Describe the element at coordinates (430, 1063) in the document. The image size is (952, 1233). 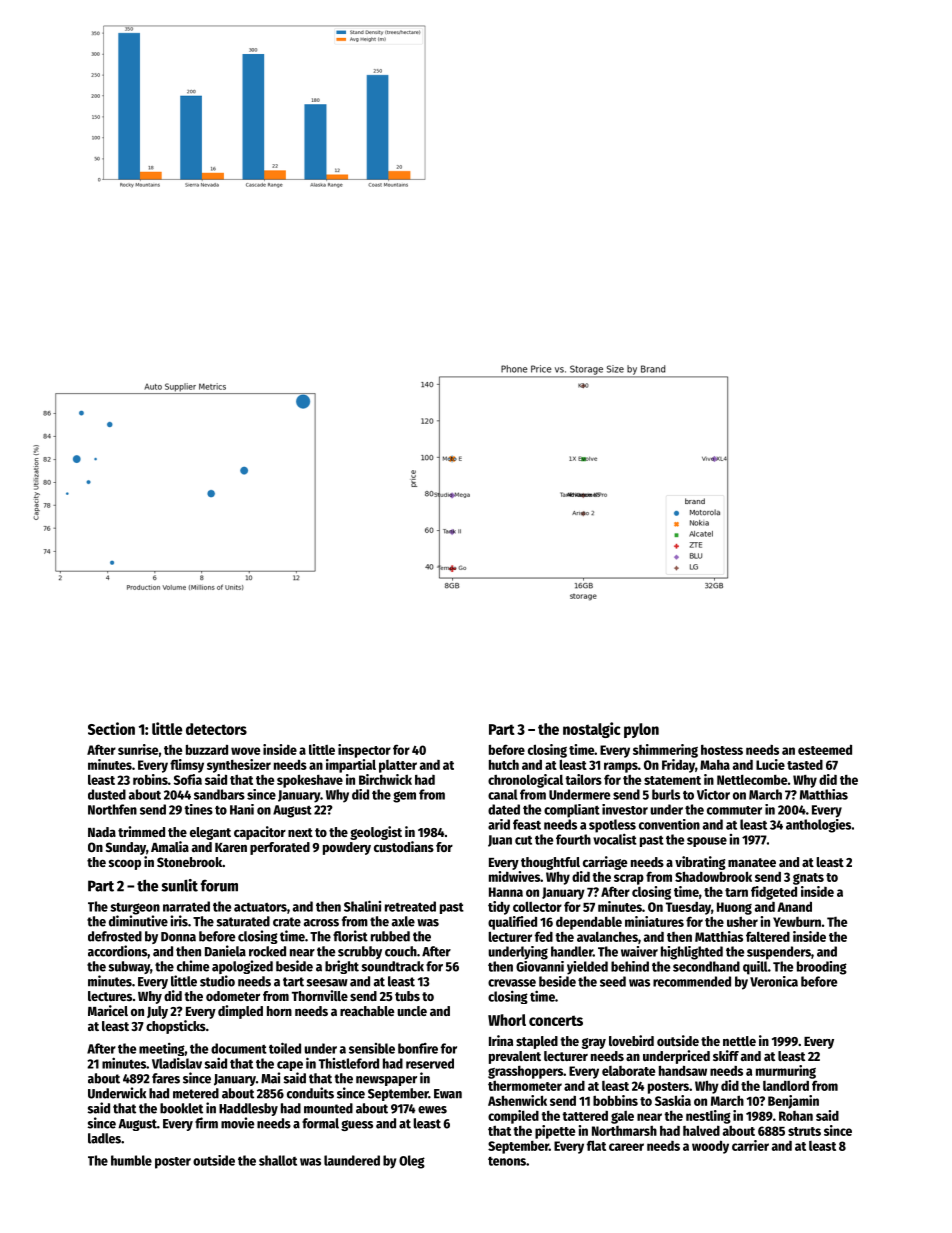
I see `reserved` at that location.
